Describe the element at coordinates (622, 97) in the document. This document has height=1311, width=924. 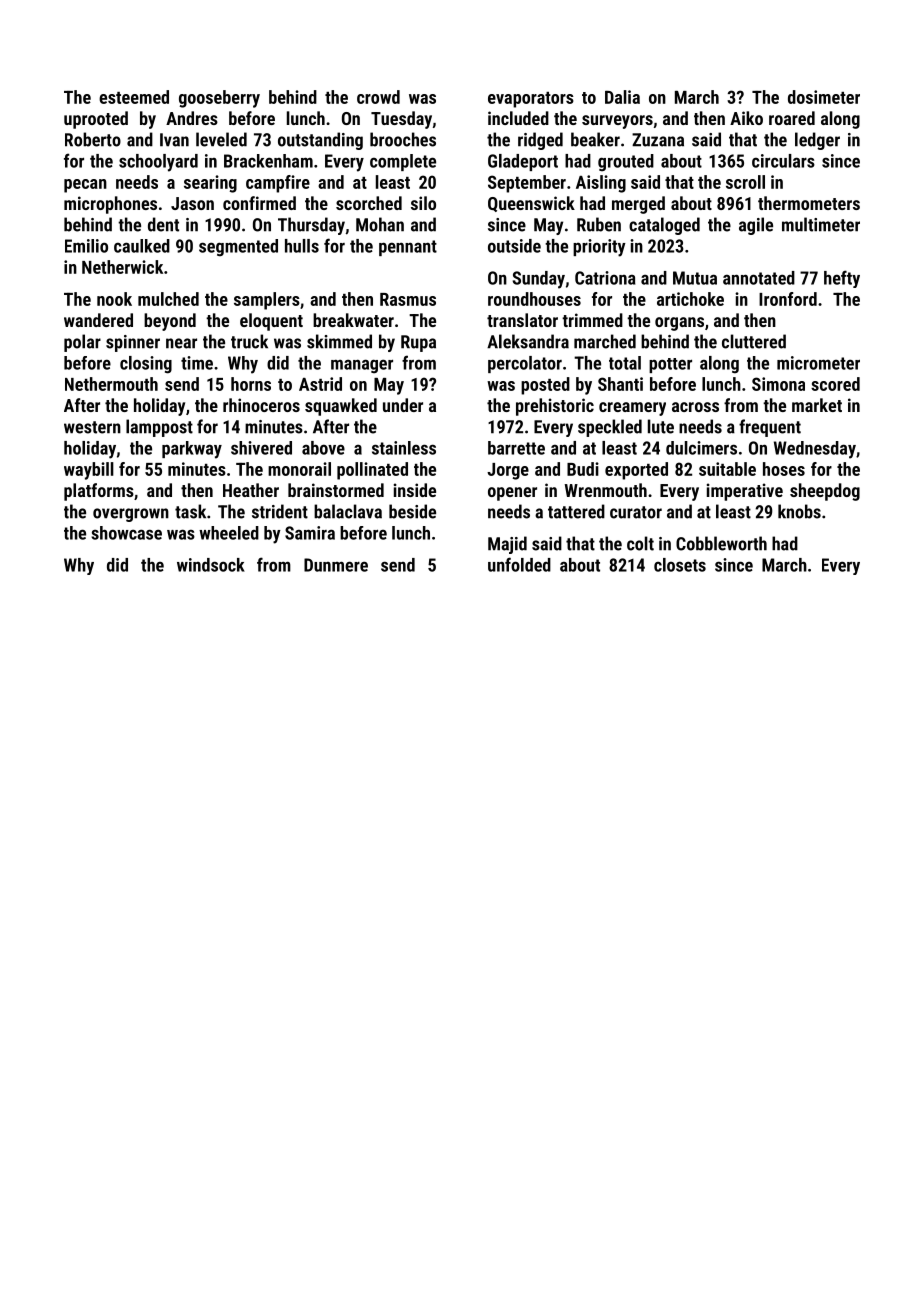
I see `Dalia` at that location.
